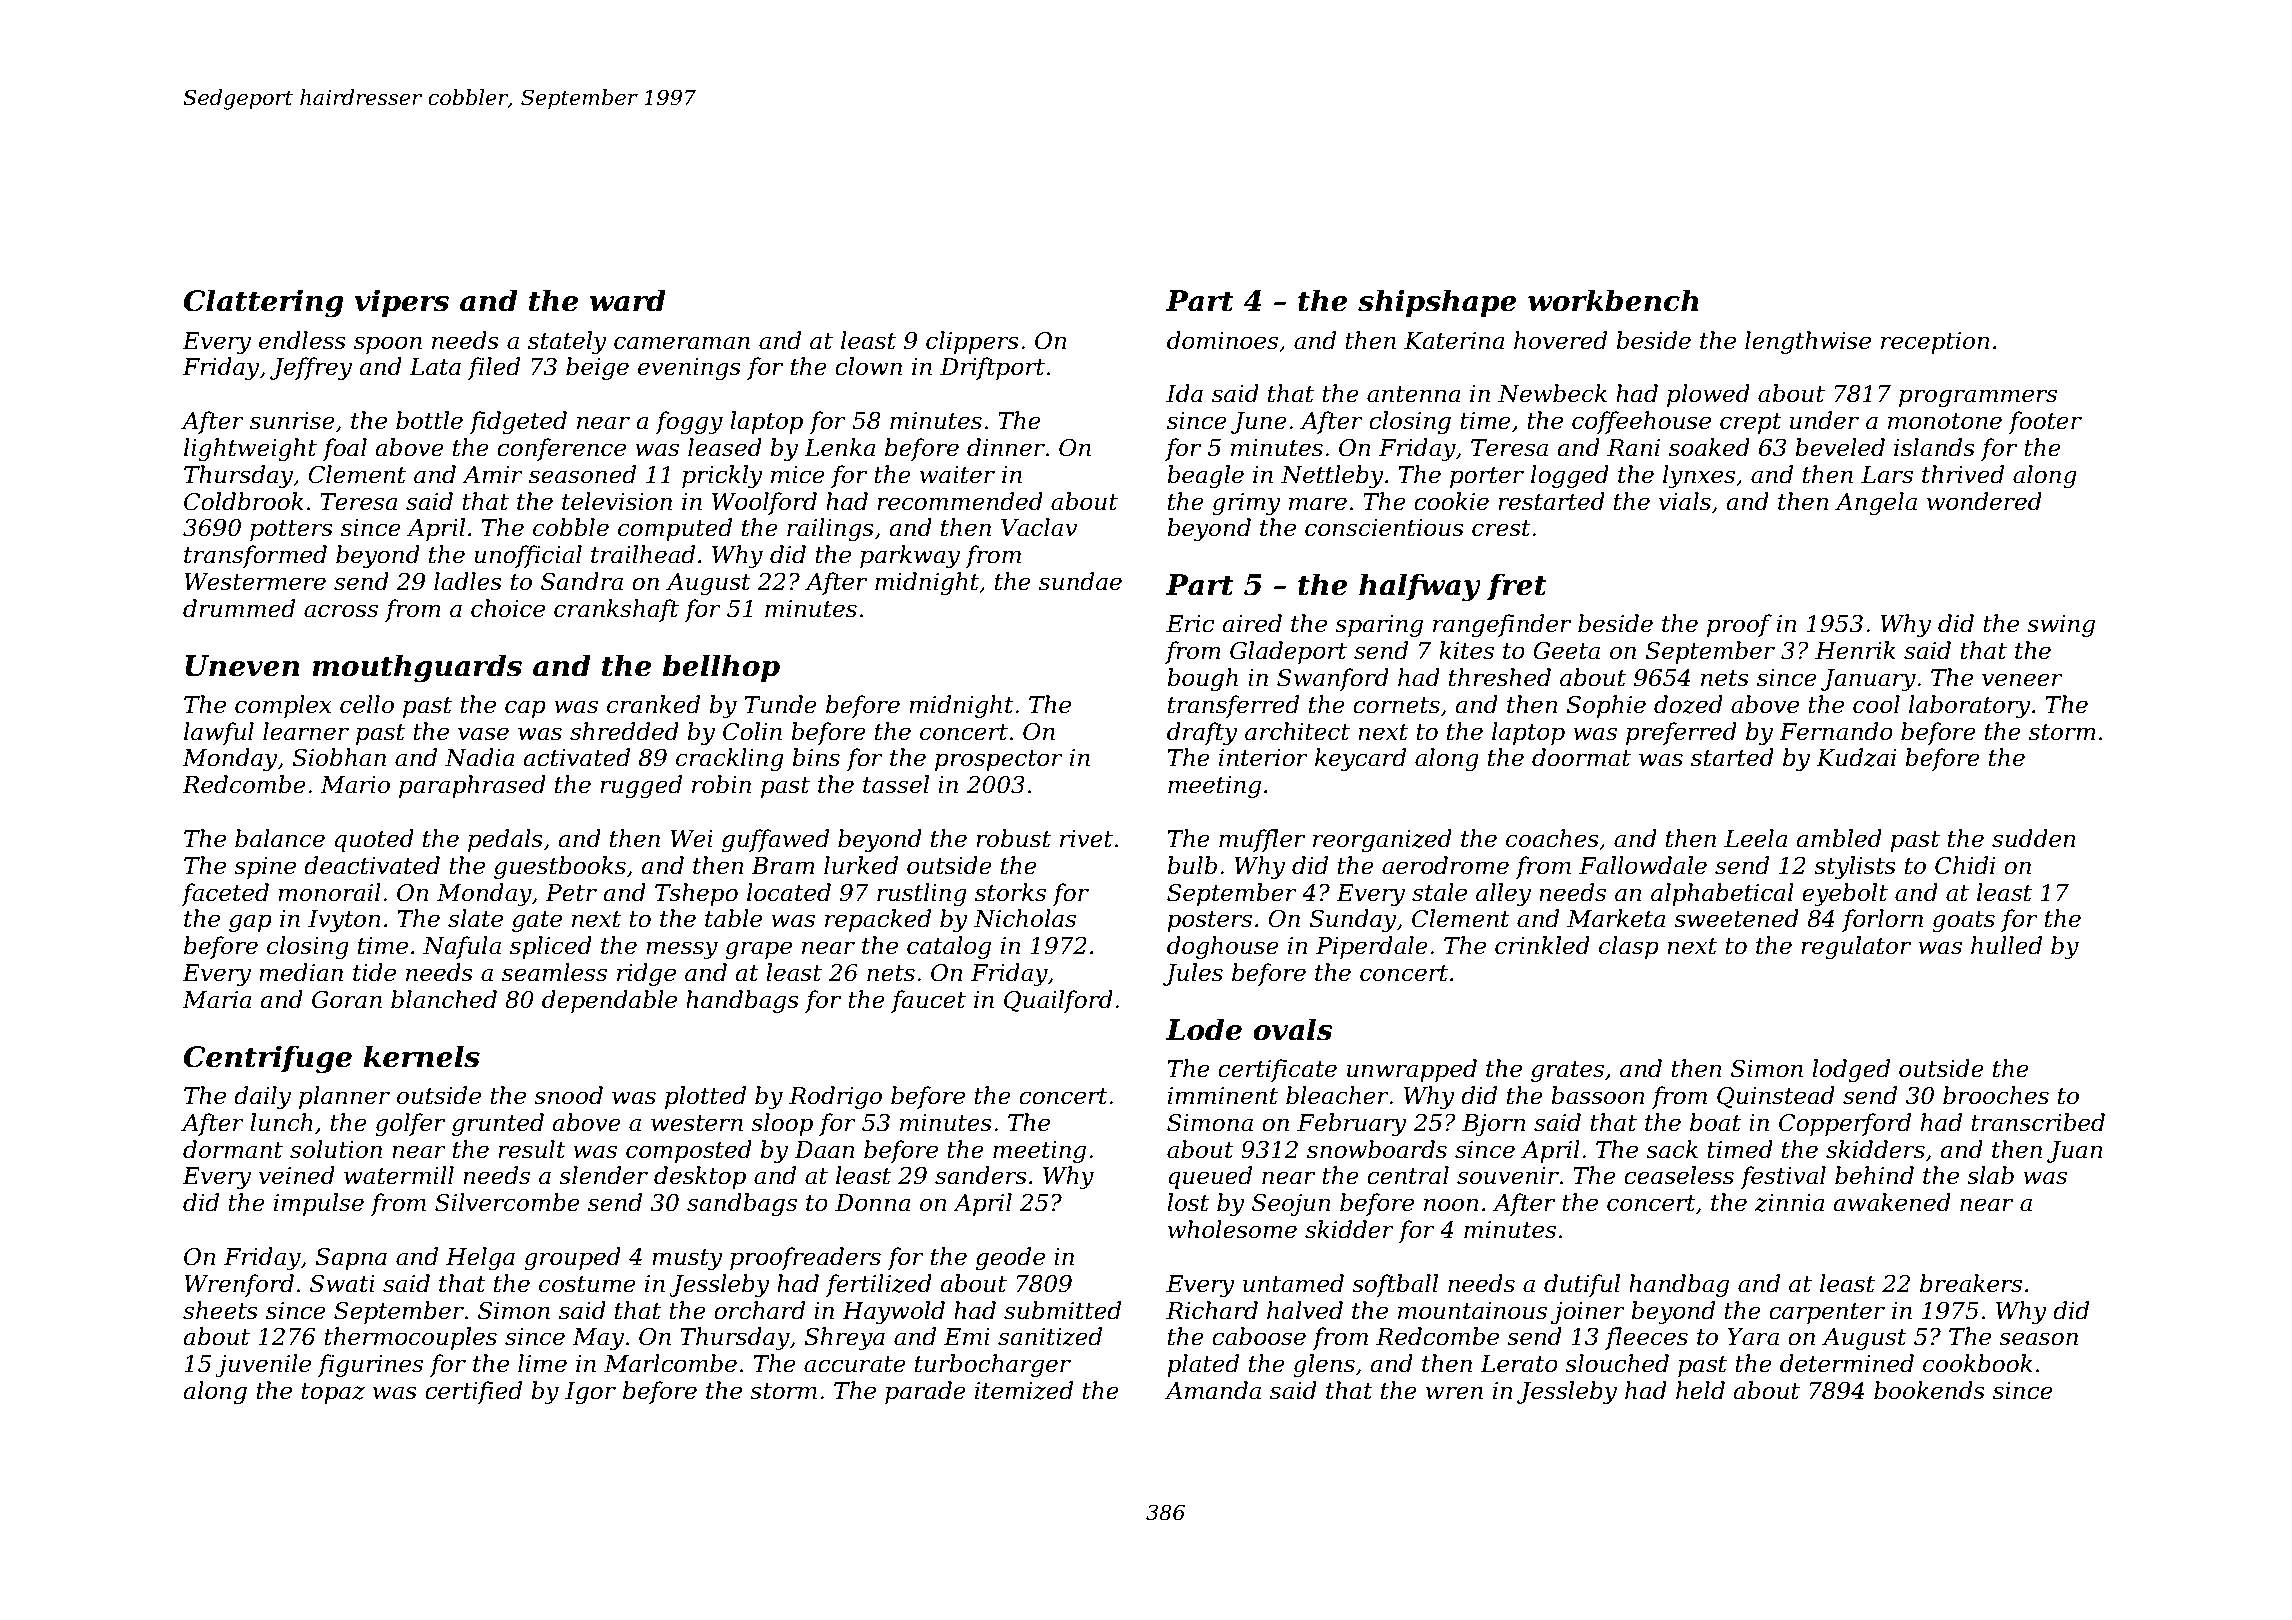  Describe the element at coordinates (928, 1001) in the screenshot. I see `faucet` at that location.
